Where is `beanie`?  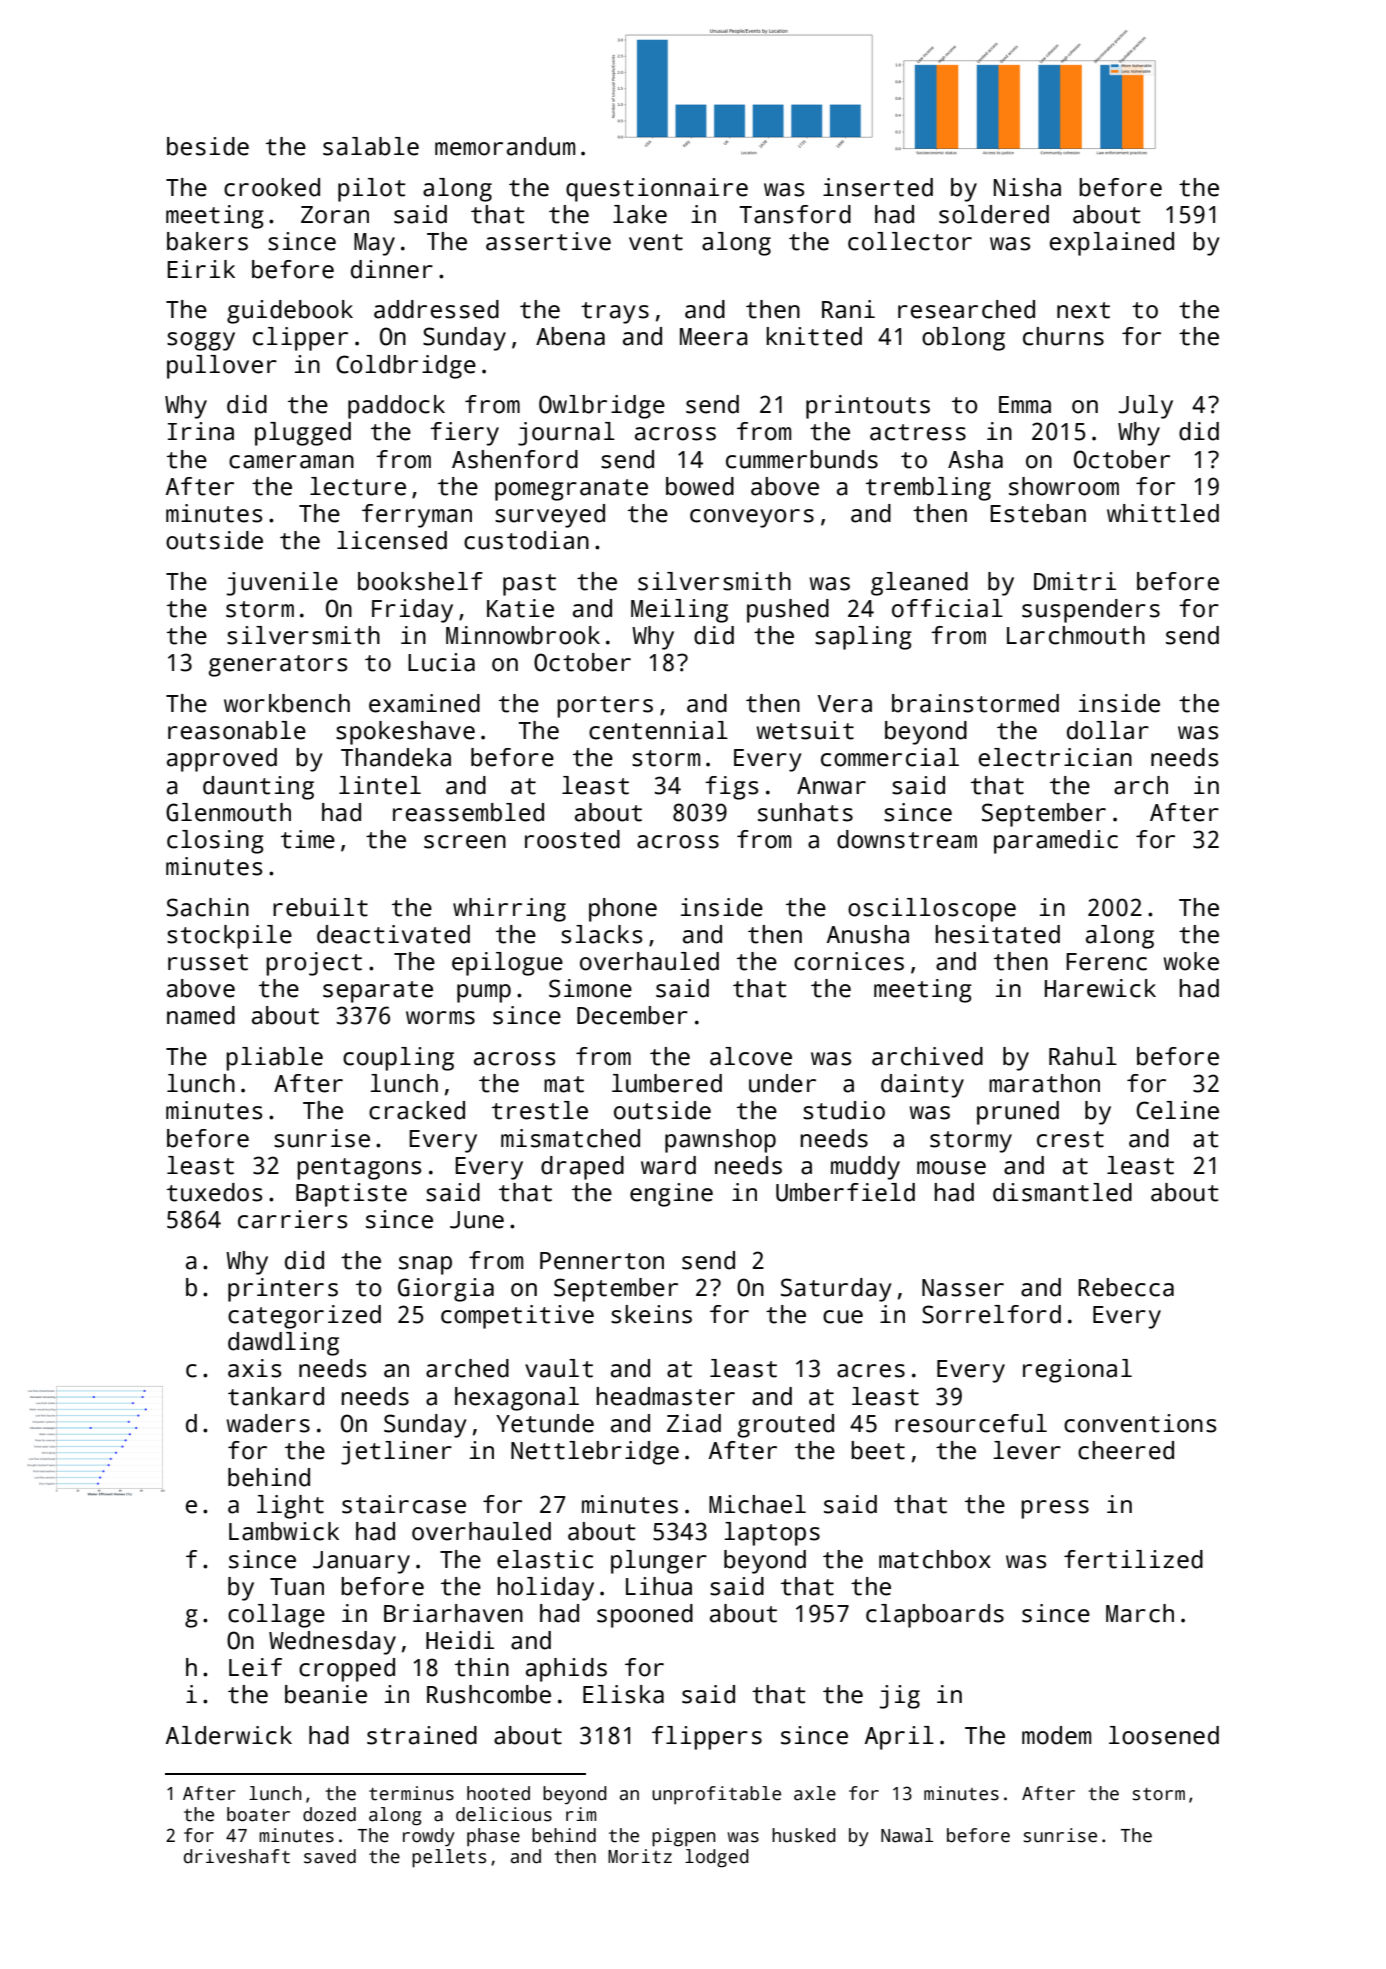
beanie is located at coordinates (326, 1694).
